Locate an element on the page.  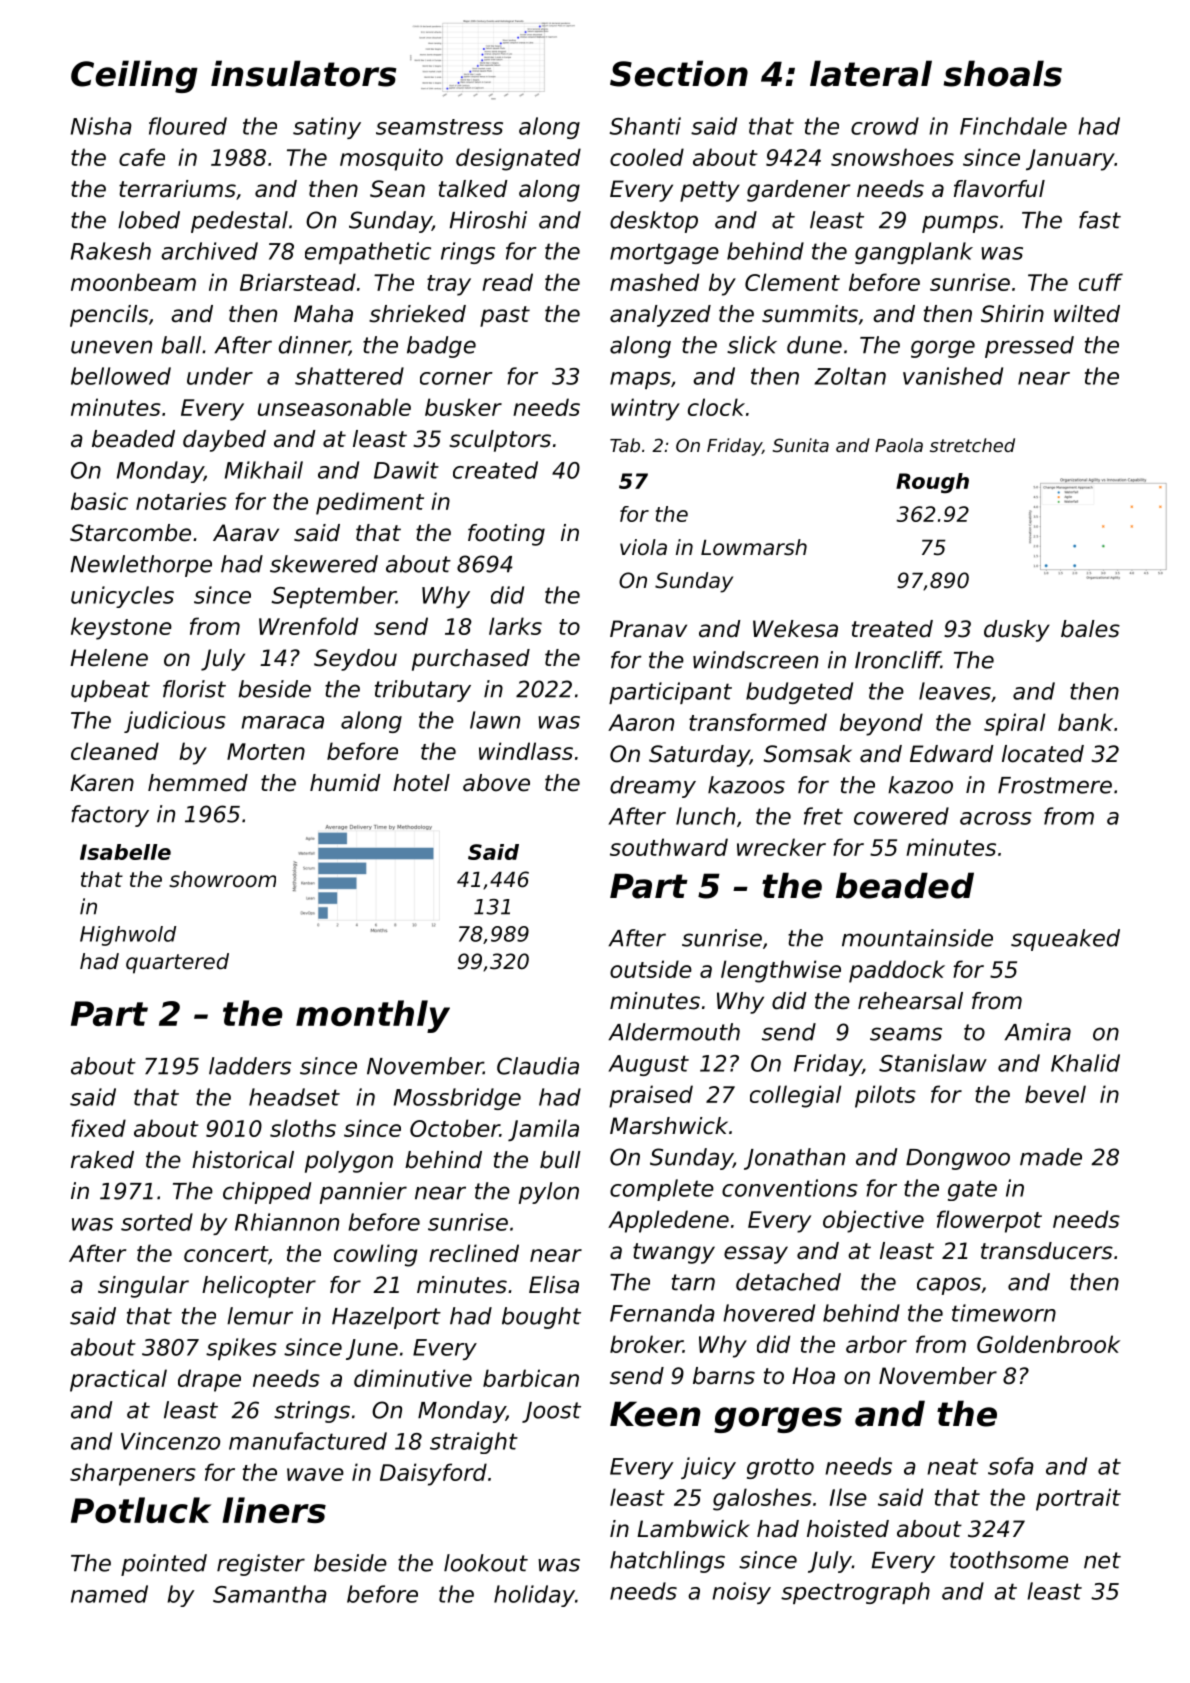
maps is located at coordinates (640, 380).
